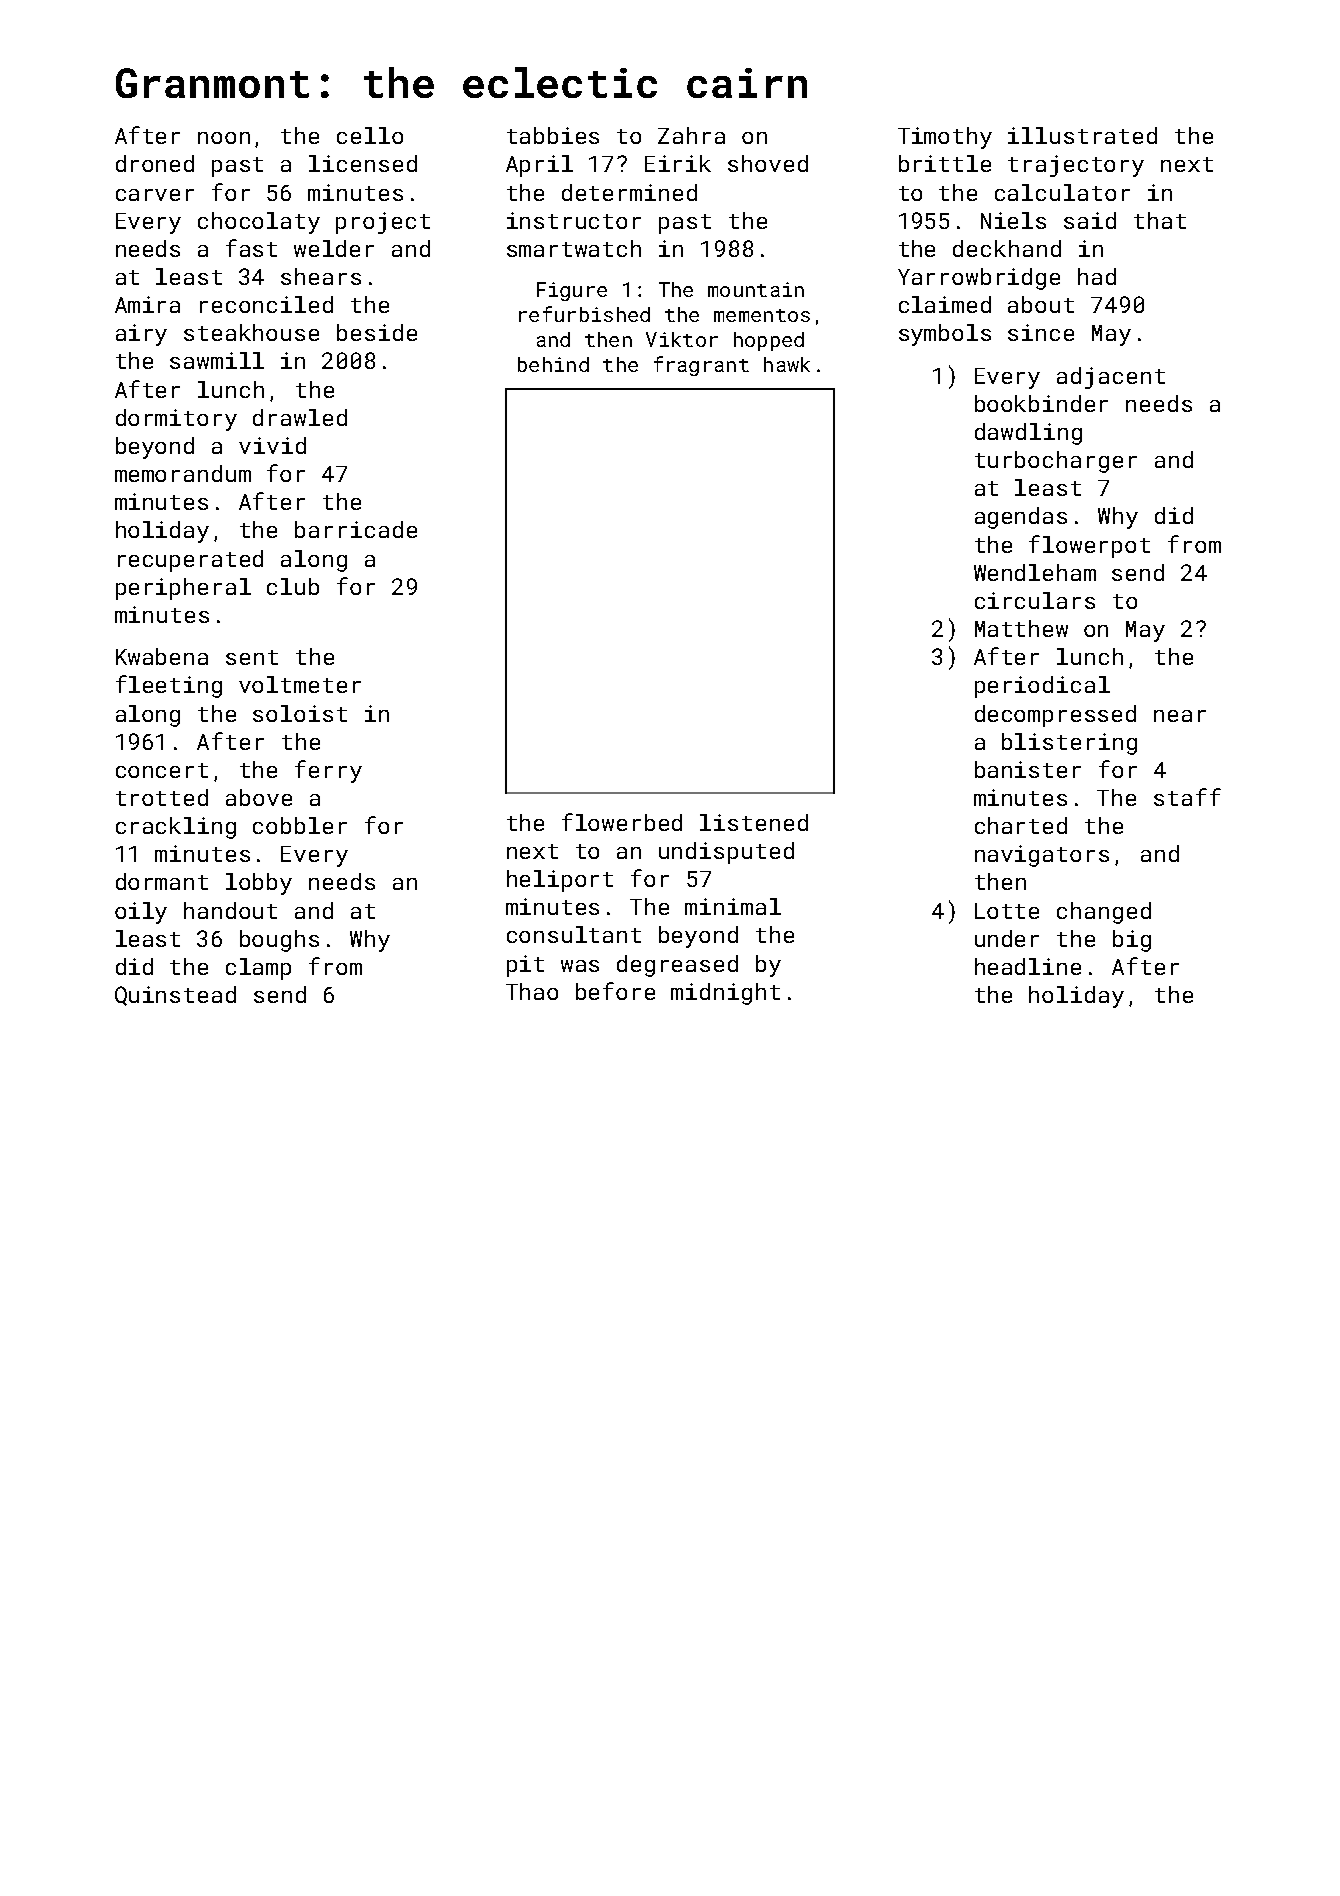  What do you see at coordinates (1111, 378) in the screenshot?
I see `adjacent` at bounding box center [1111, 378].
